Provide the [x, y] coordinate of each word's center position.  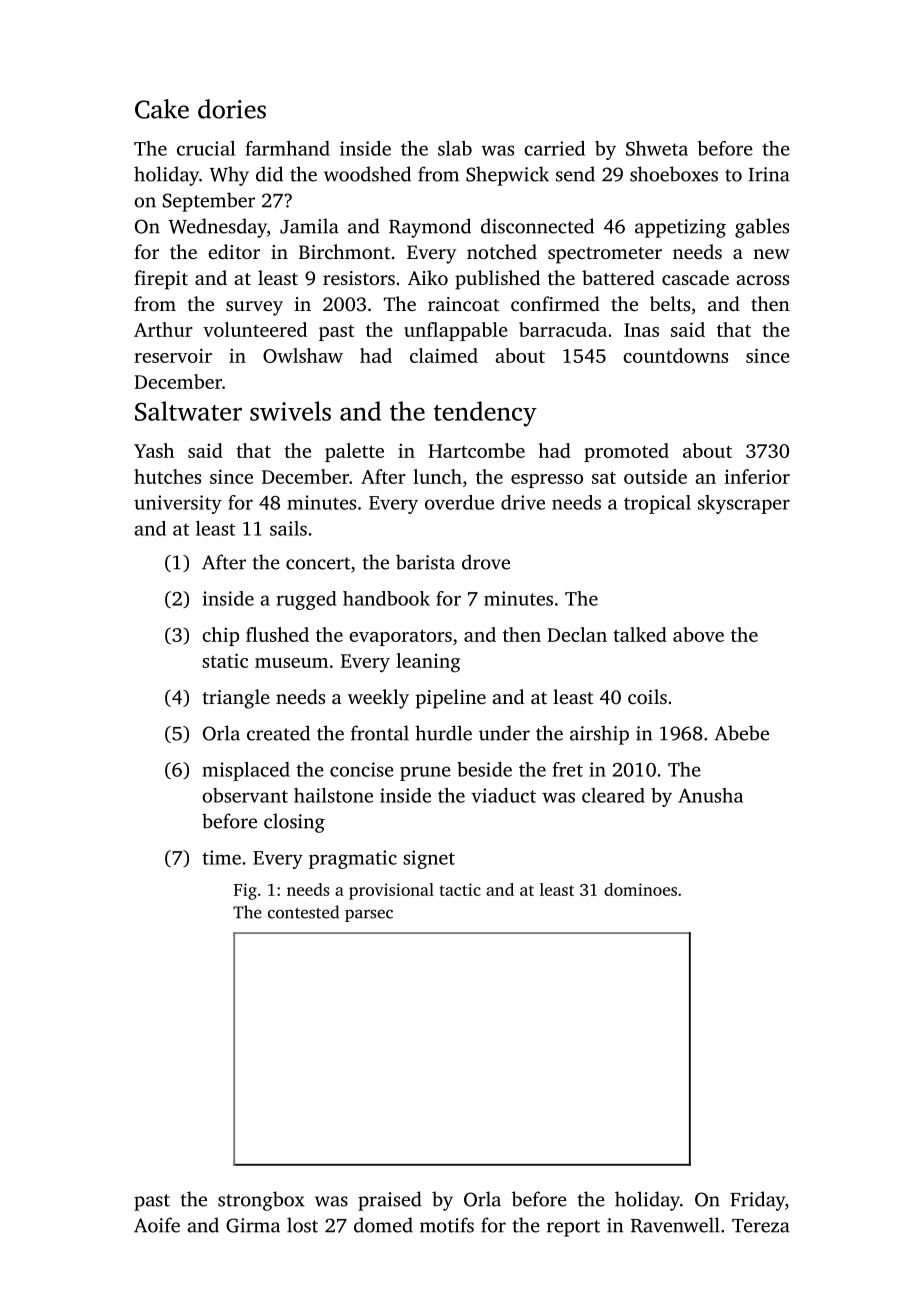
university [178, 504]
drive [523, 502]
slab [455, 148]
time [221, 857]
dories [232, 109]
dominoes [640, 889]
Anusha [710, 795]
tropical [657, 504]
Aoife [157, 1225]
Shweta [657, 148]
